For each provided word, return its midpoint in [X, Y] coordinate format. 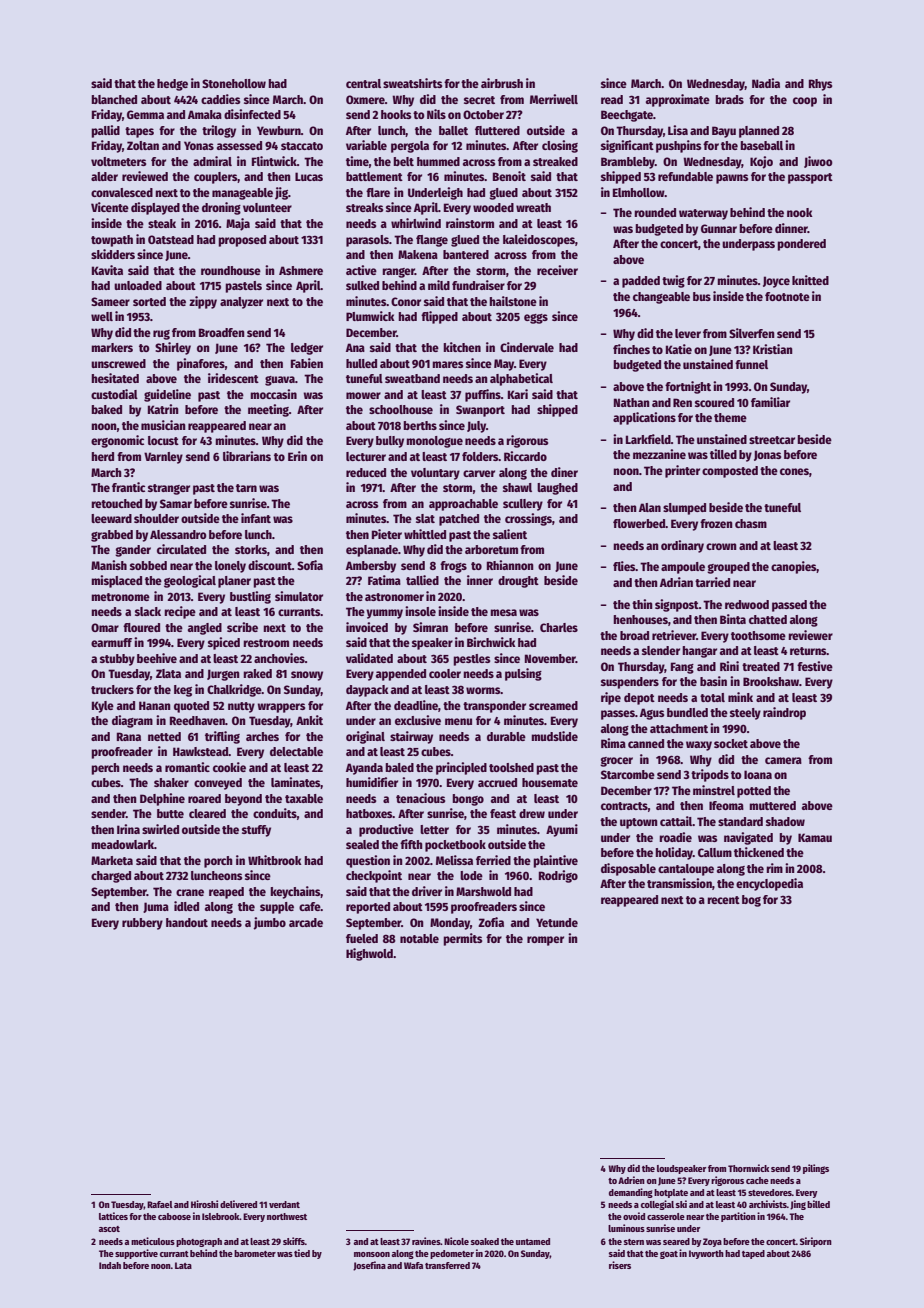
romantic [187, 767]
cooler [445, 673]
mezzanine [659, 454]
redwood [747, 604]
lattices [113, 1216]
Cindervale [527, 347]
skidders [113, 254]
